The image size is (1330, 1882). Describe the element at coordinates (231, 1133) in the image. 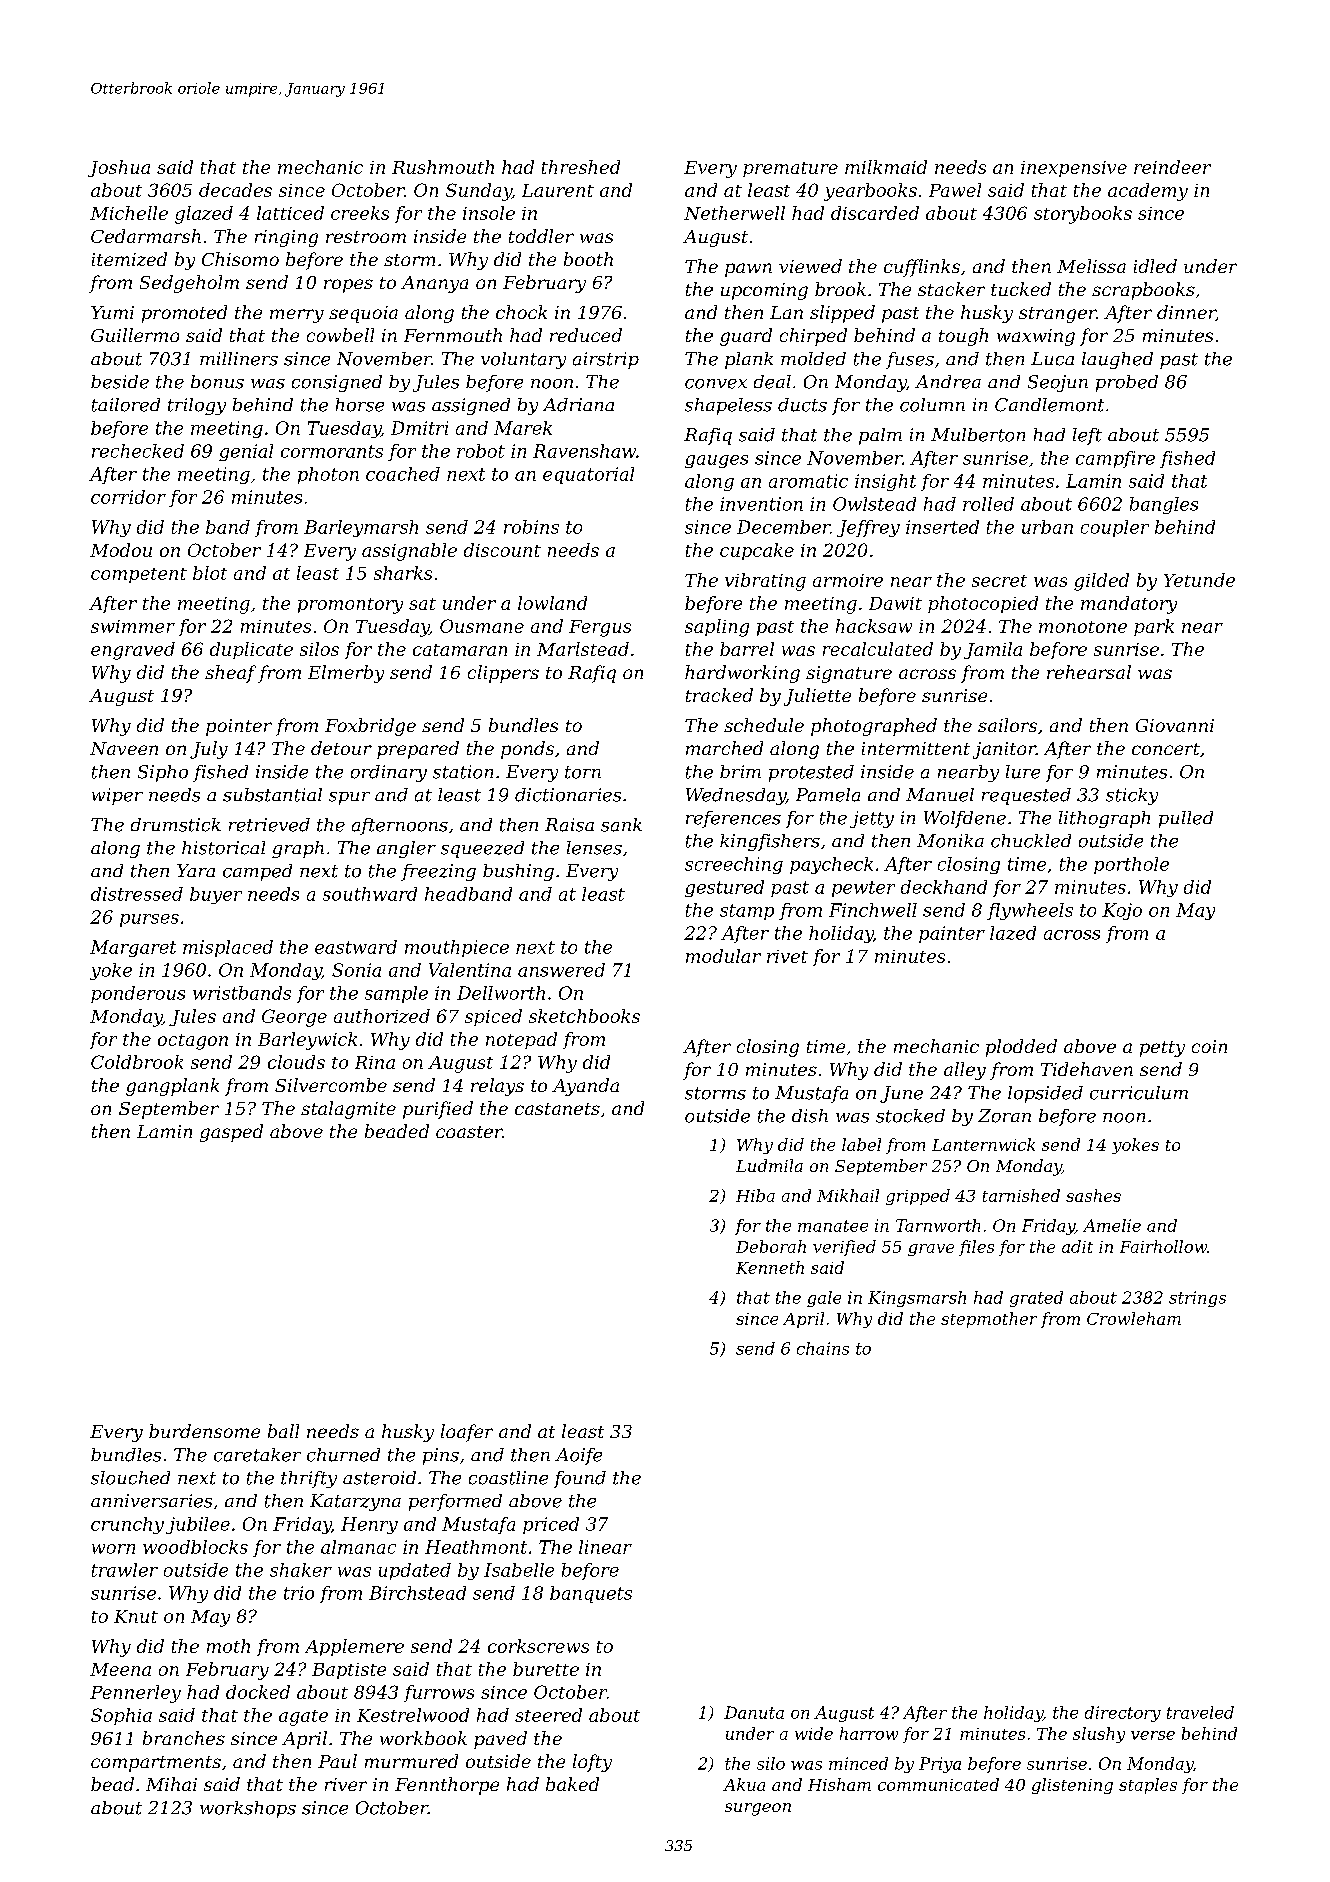

I see `gasped` at that location.
